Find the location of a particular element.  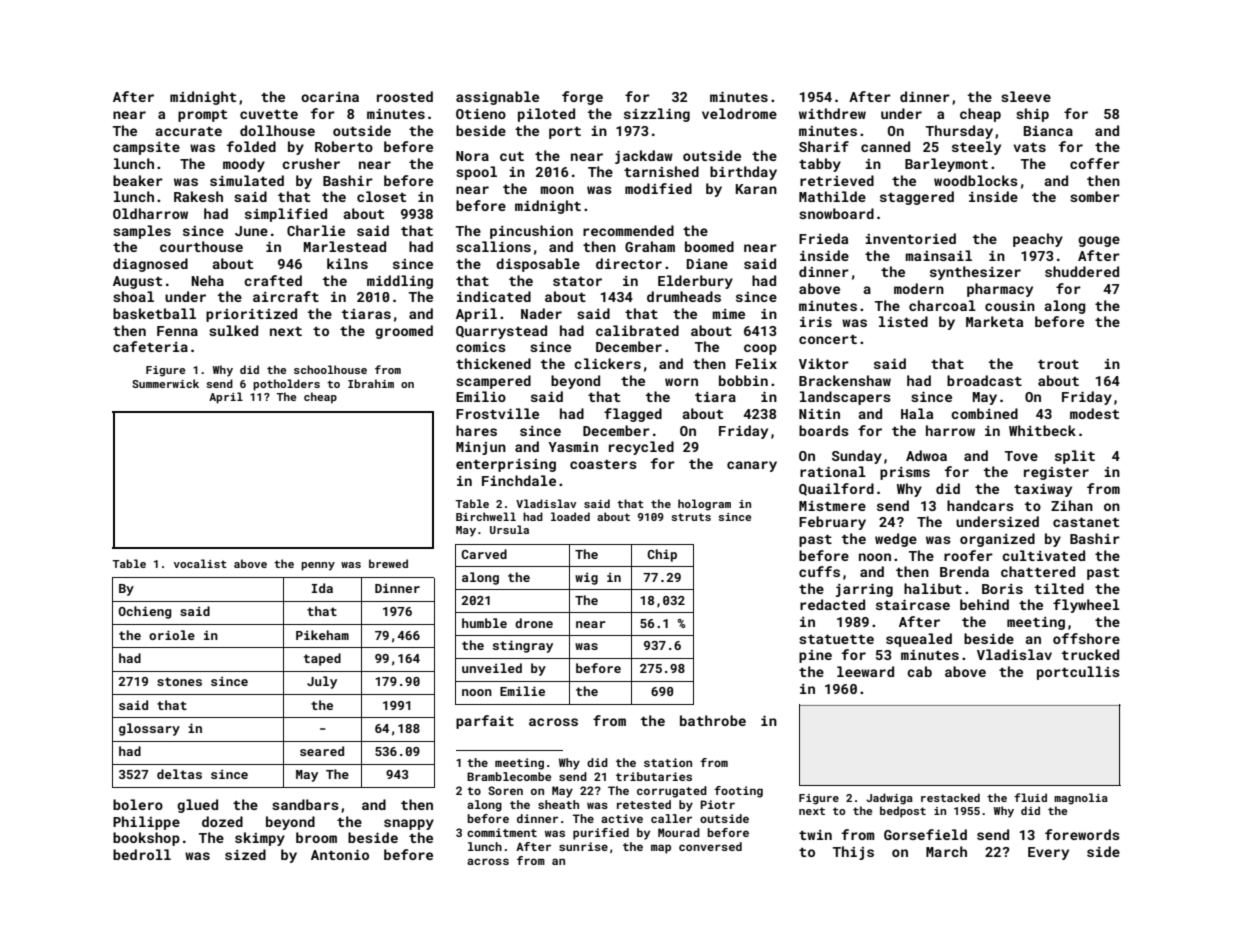

cut is located at coordinates (512, 156).
